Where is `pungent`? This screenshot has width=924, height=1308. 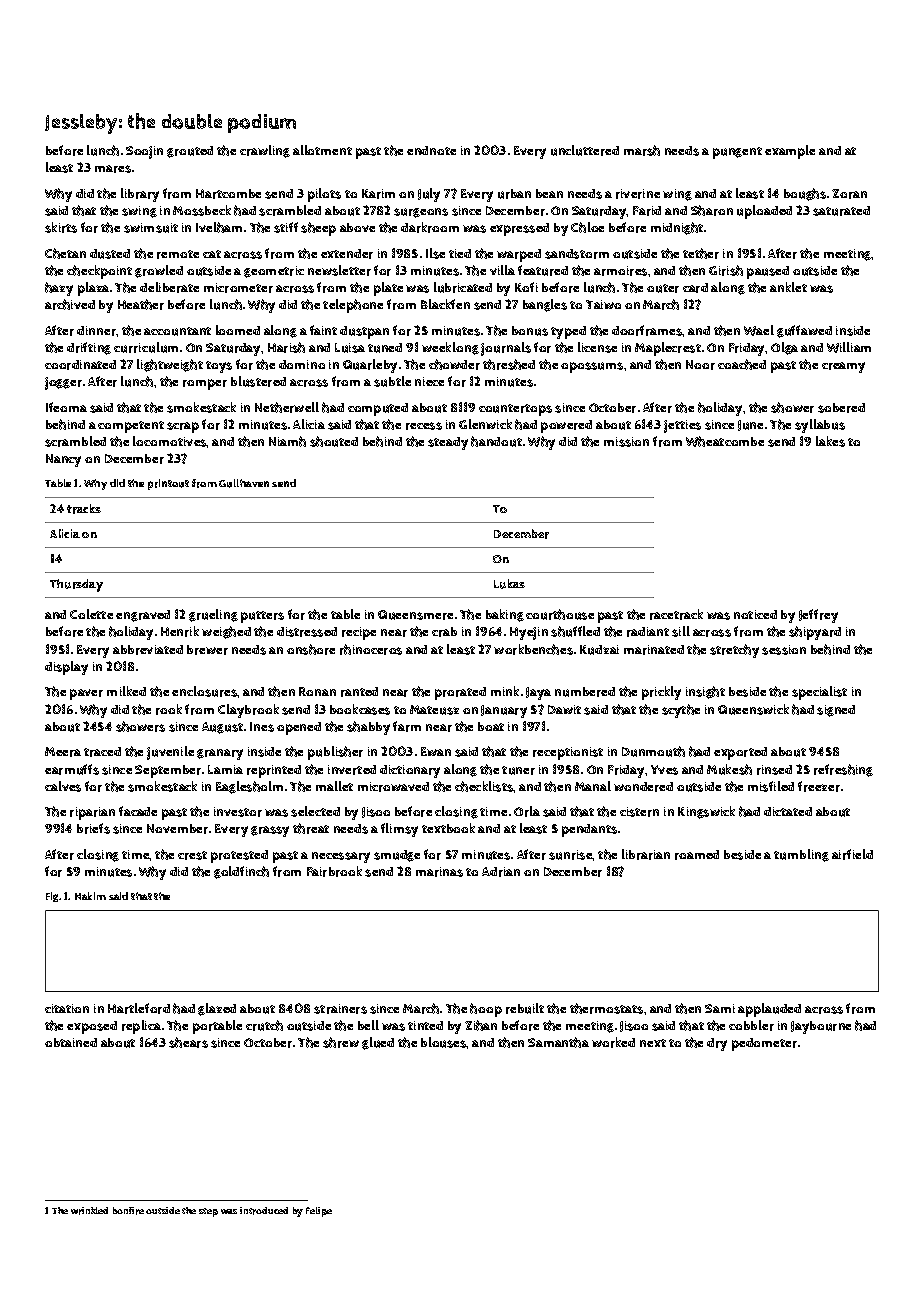 pungent is located at coordinates (737, 153).
